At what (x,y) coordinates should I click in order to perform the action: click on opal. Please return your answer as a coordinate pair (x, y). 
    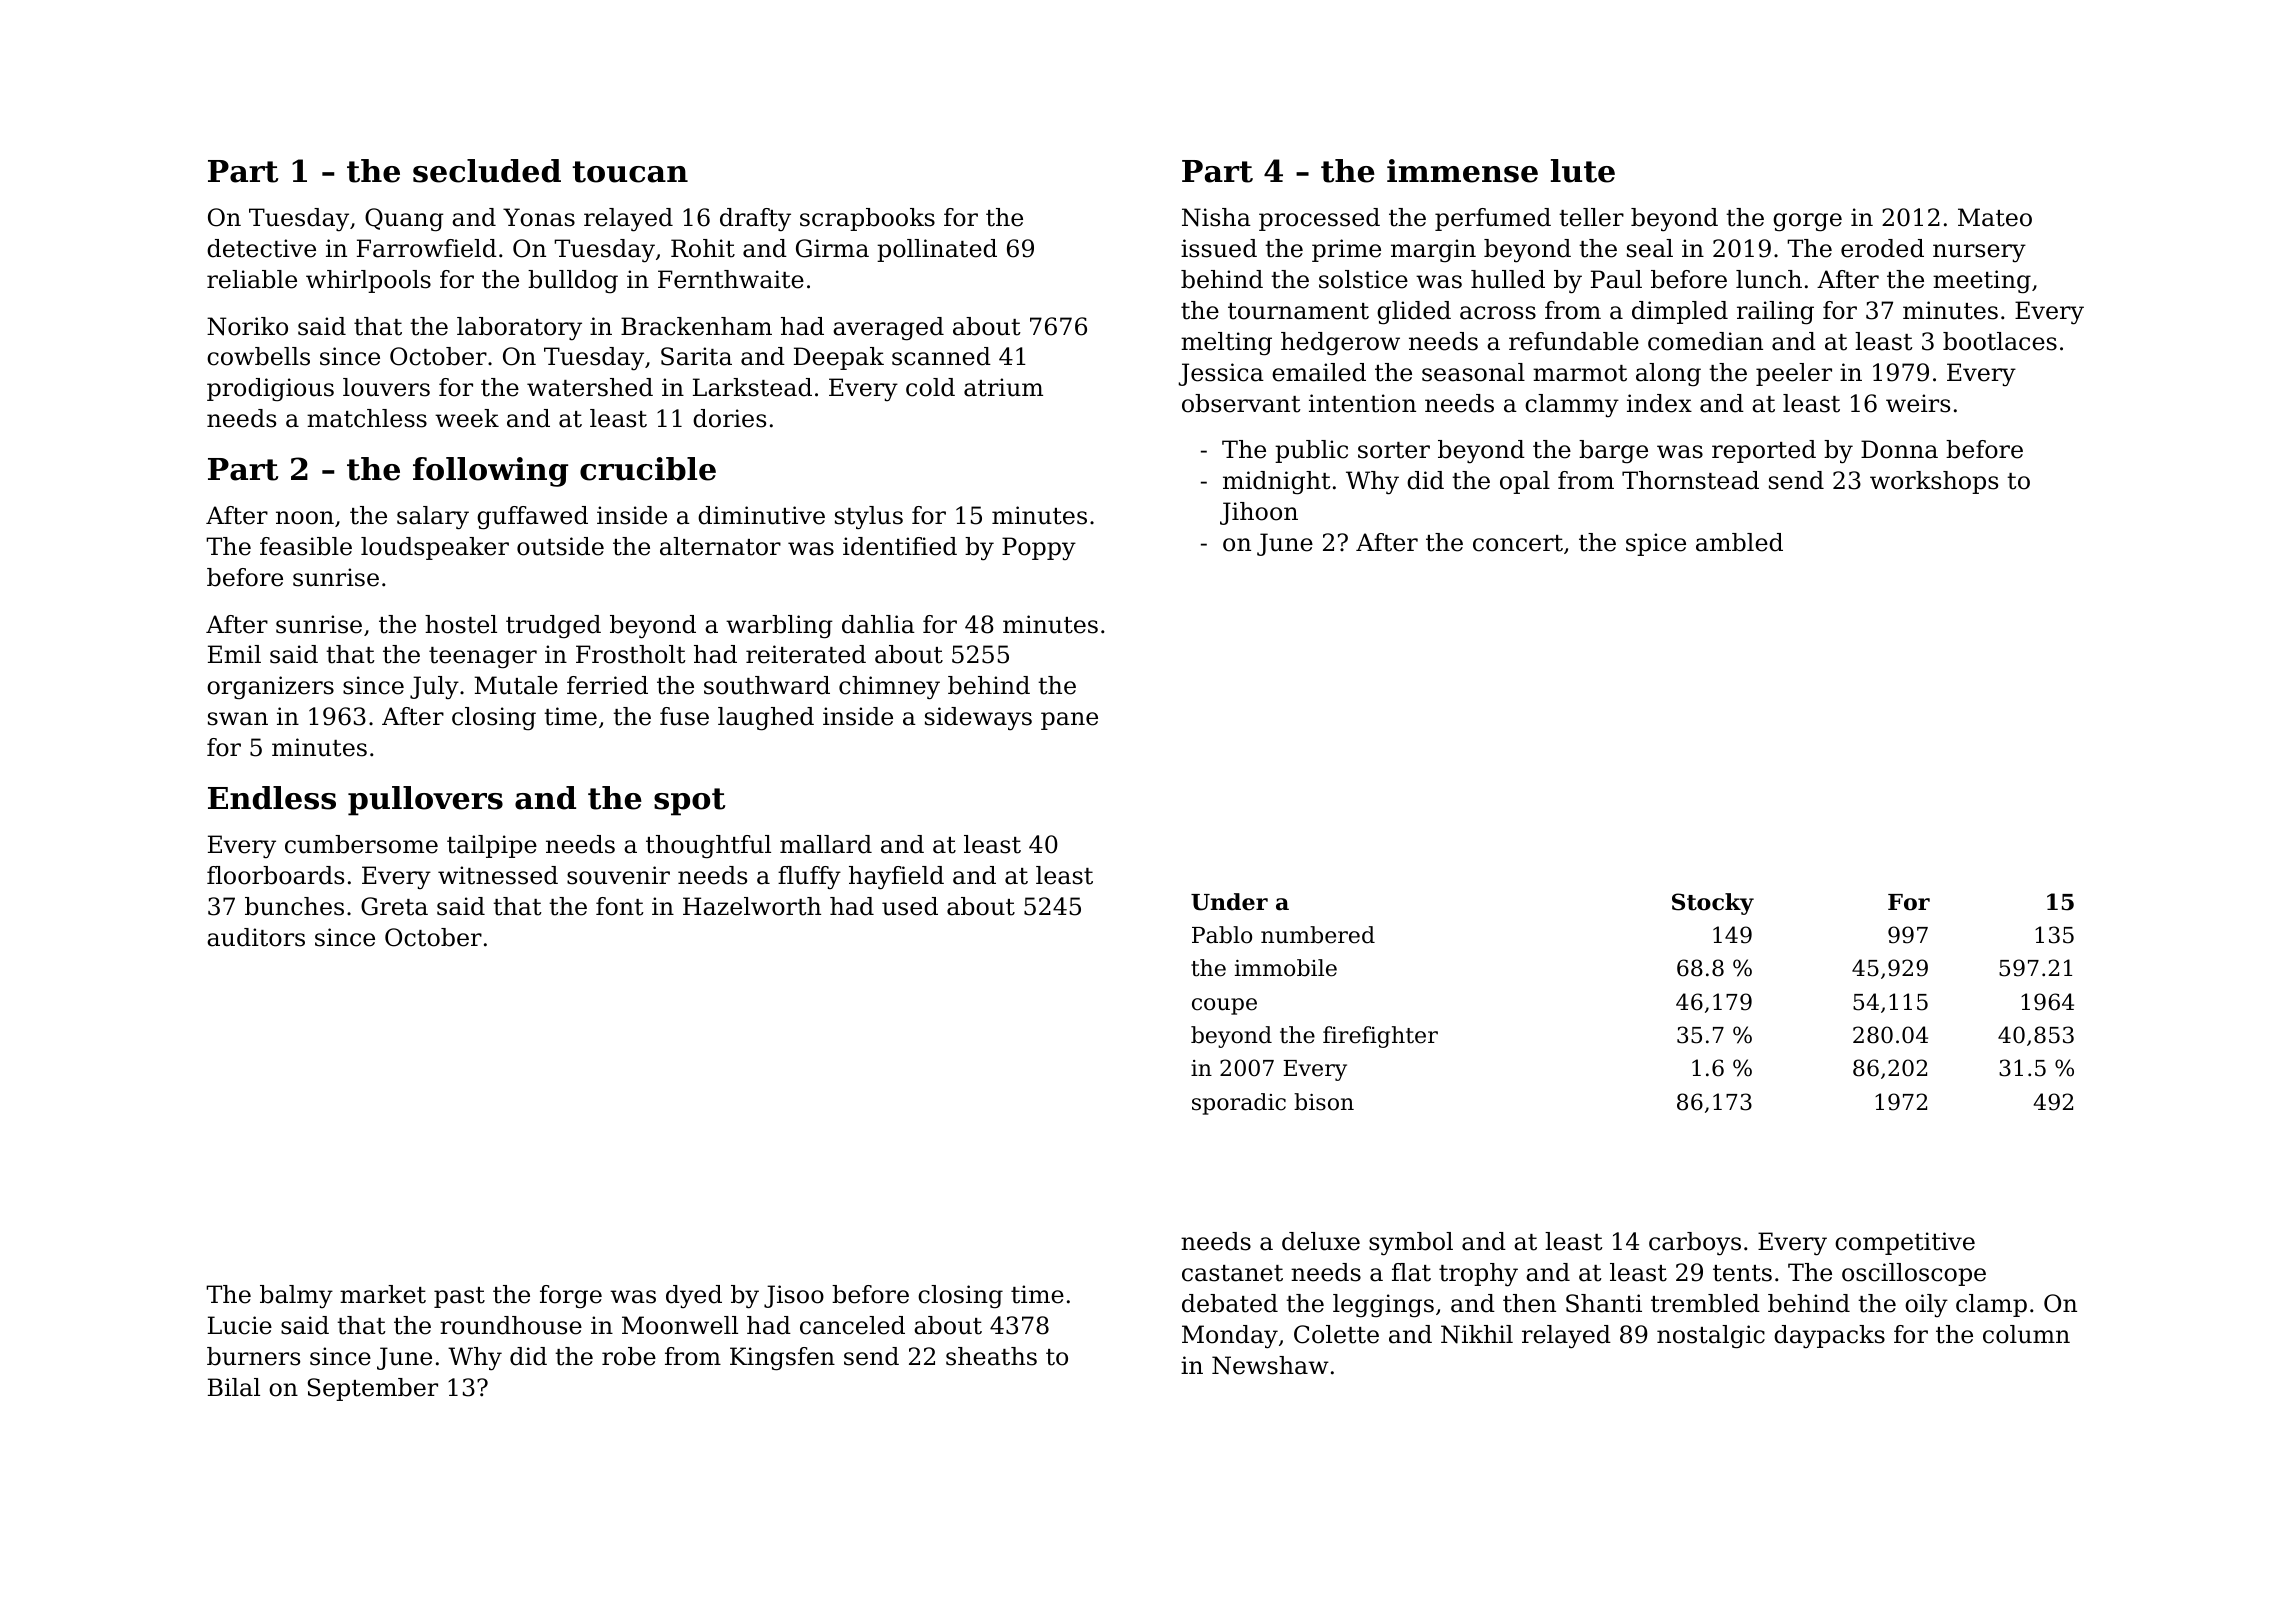
    Looking at the image, I should click on (1525, 482).
